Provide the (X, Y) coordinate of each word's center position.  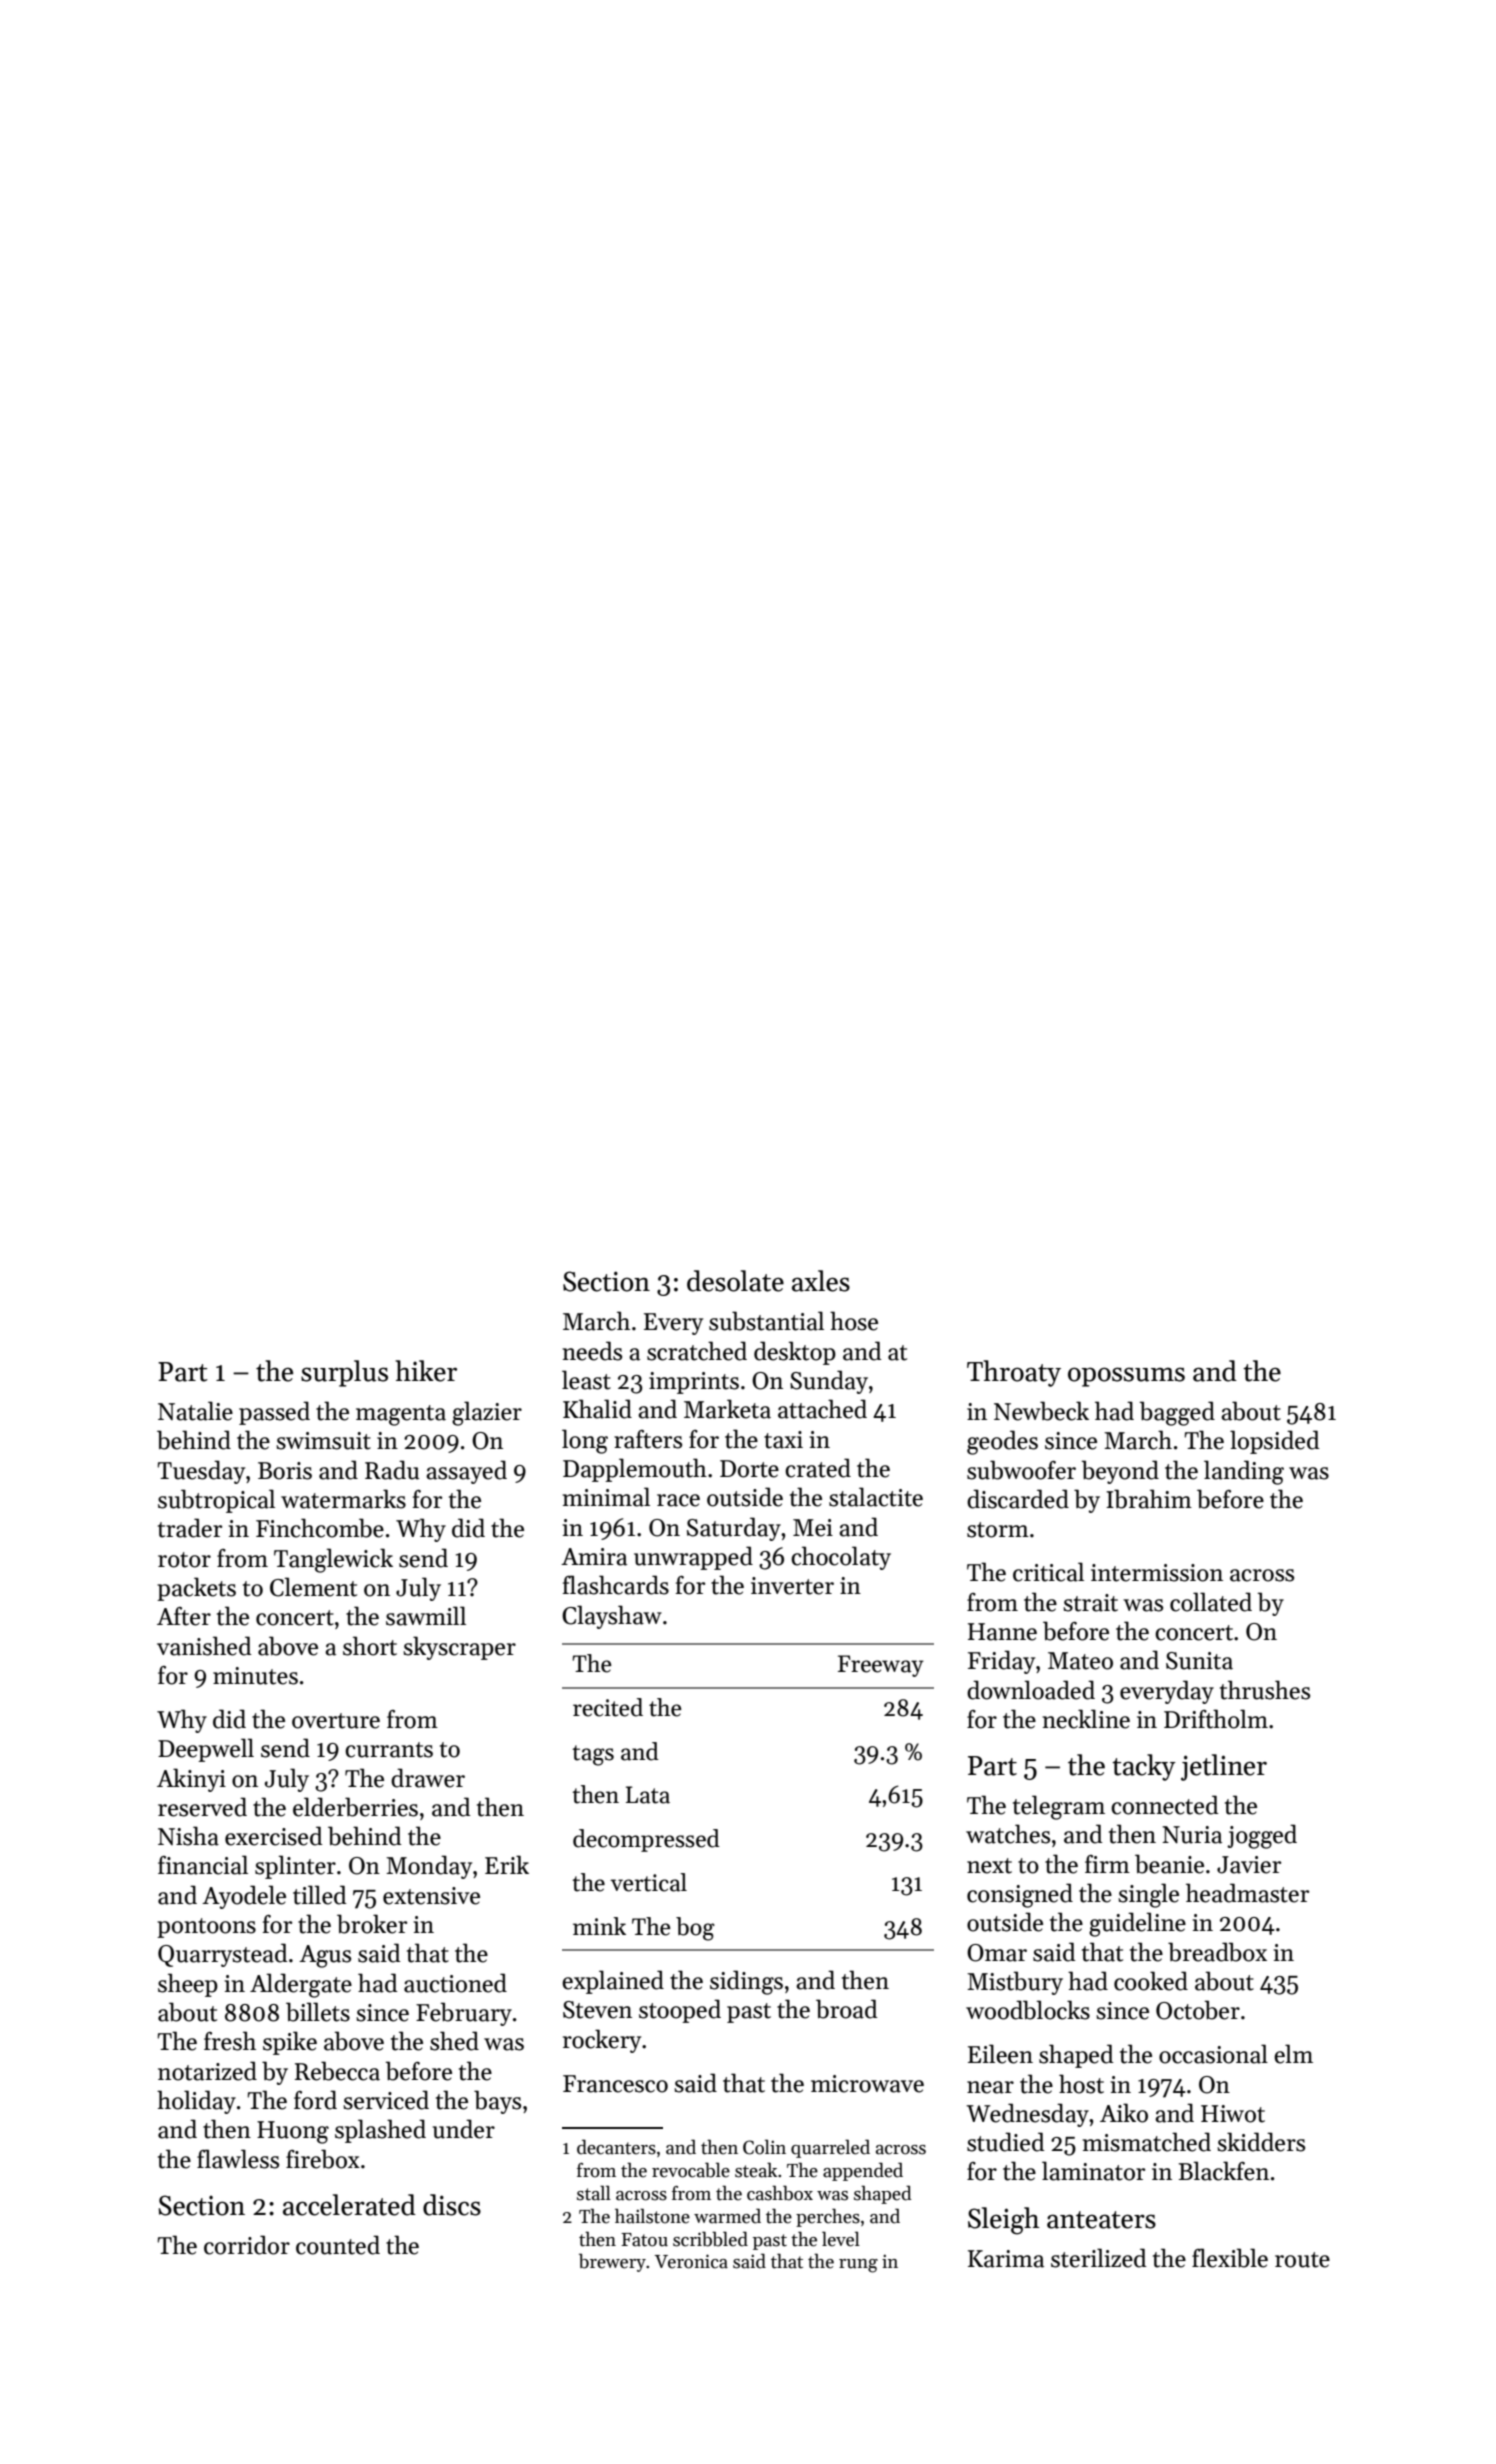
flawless (238, 2159)
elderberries (355, 1807)
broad (847, 2009)
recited (608, 1707)
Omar (997, 1953)
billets (318, 2012)
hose (854, 1321)
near (990, 2087)
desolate (735, 1281)
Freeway (881, 1666)
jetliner (1224, 1767)
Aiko (1124, 2113)
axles (821, 1281)
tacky (1144, 1767)
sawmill (426, 1616)
